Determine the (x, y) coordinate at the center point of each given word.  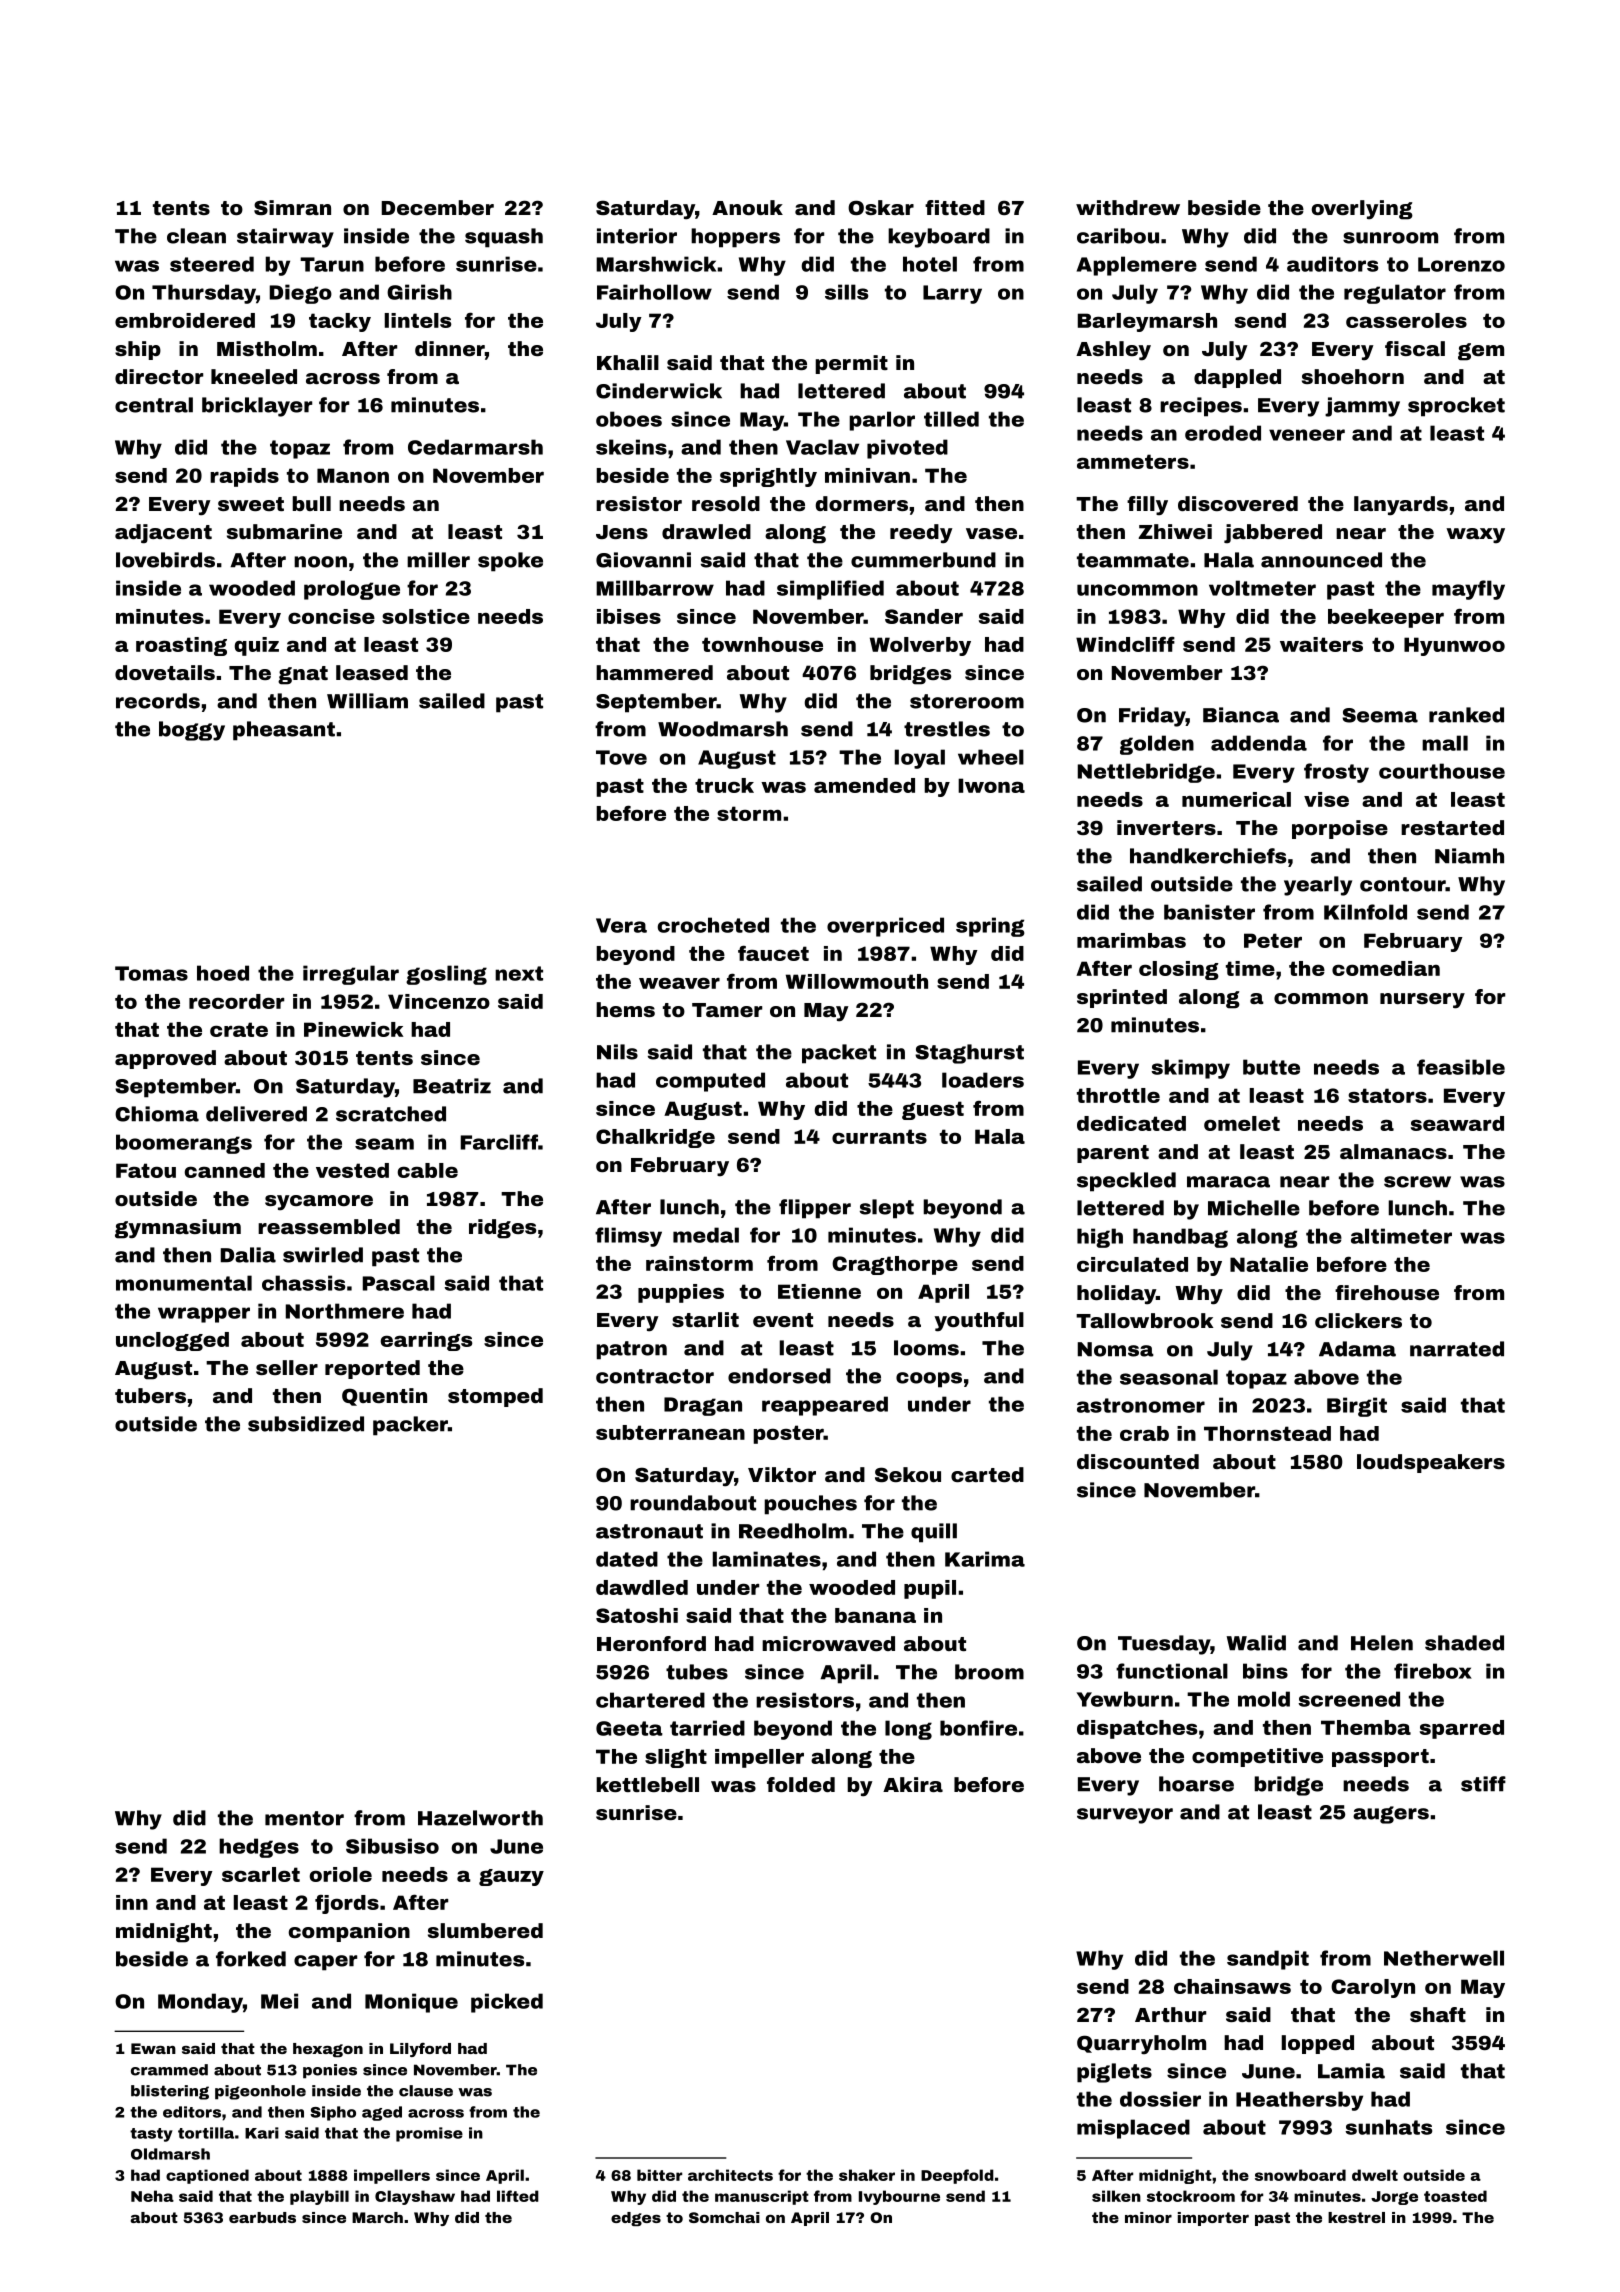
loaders (983, 1080)
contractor (655, 1376)
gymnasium (178, 1229)
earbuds (262, 2217)
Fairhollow (654, 292)
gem (1481, 352)
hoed (223, 973)
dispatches (1137, 1729)
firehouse (1387, 1292)
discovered (1238, 503)
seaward (1457, 1123)
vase (991, 533)
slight (676, 1758)
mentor (304, 1818)
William (367, 701)
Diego (301, 294)
